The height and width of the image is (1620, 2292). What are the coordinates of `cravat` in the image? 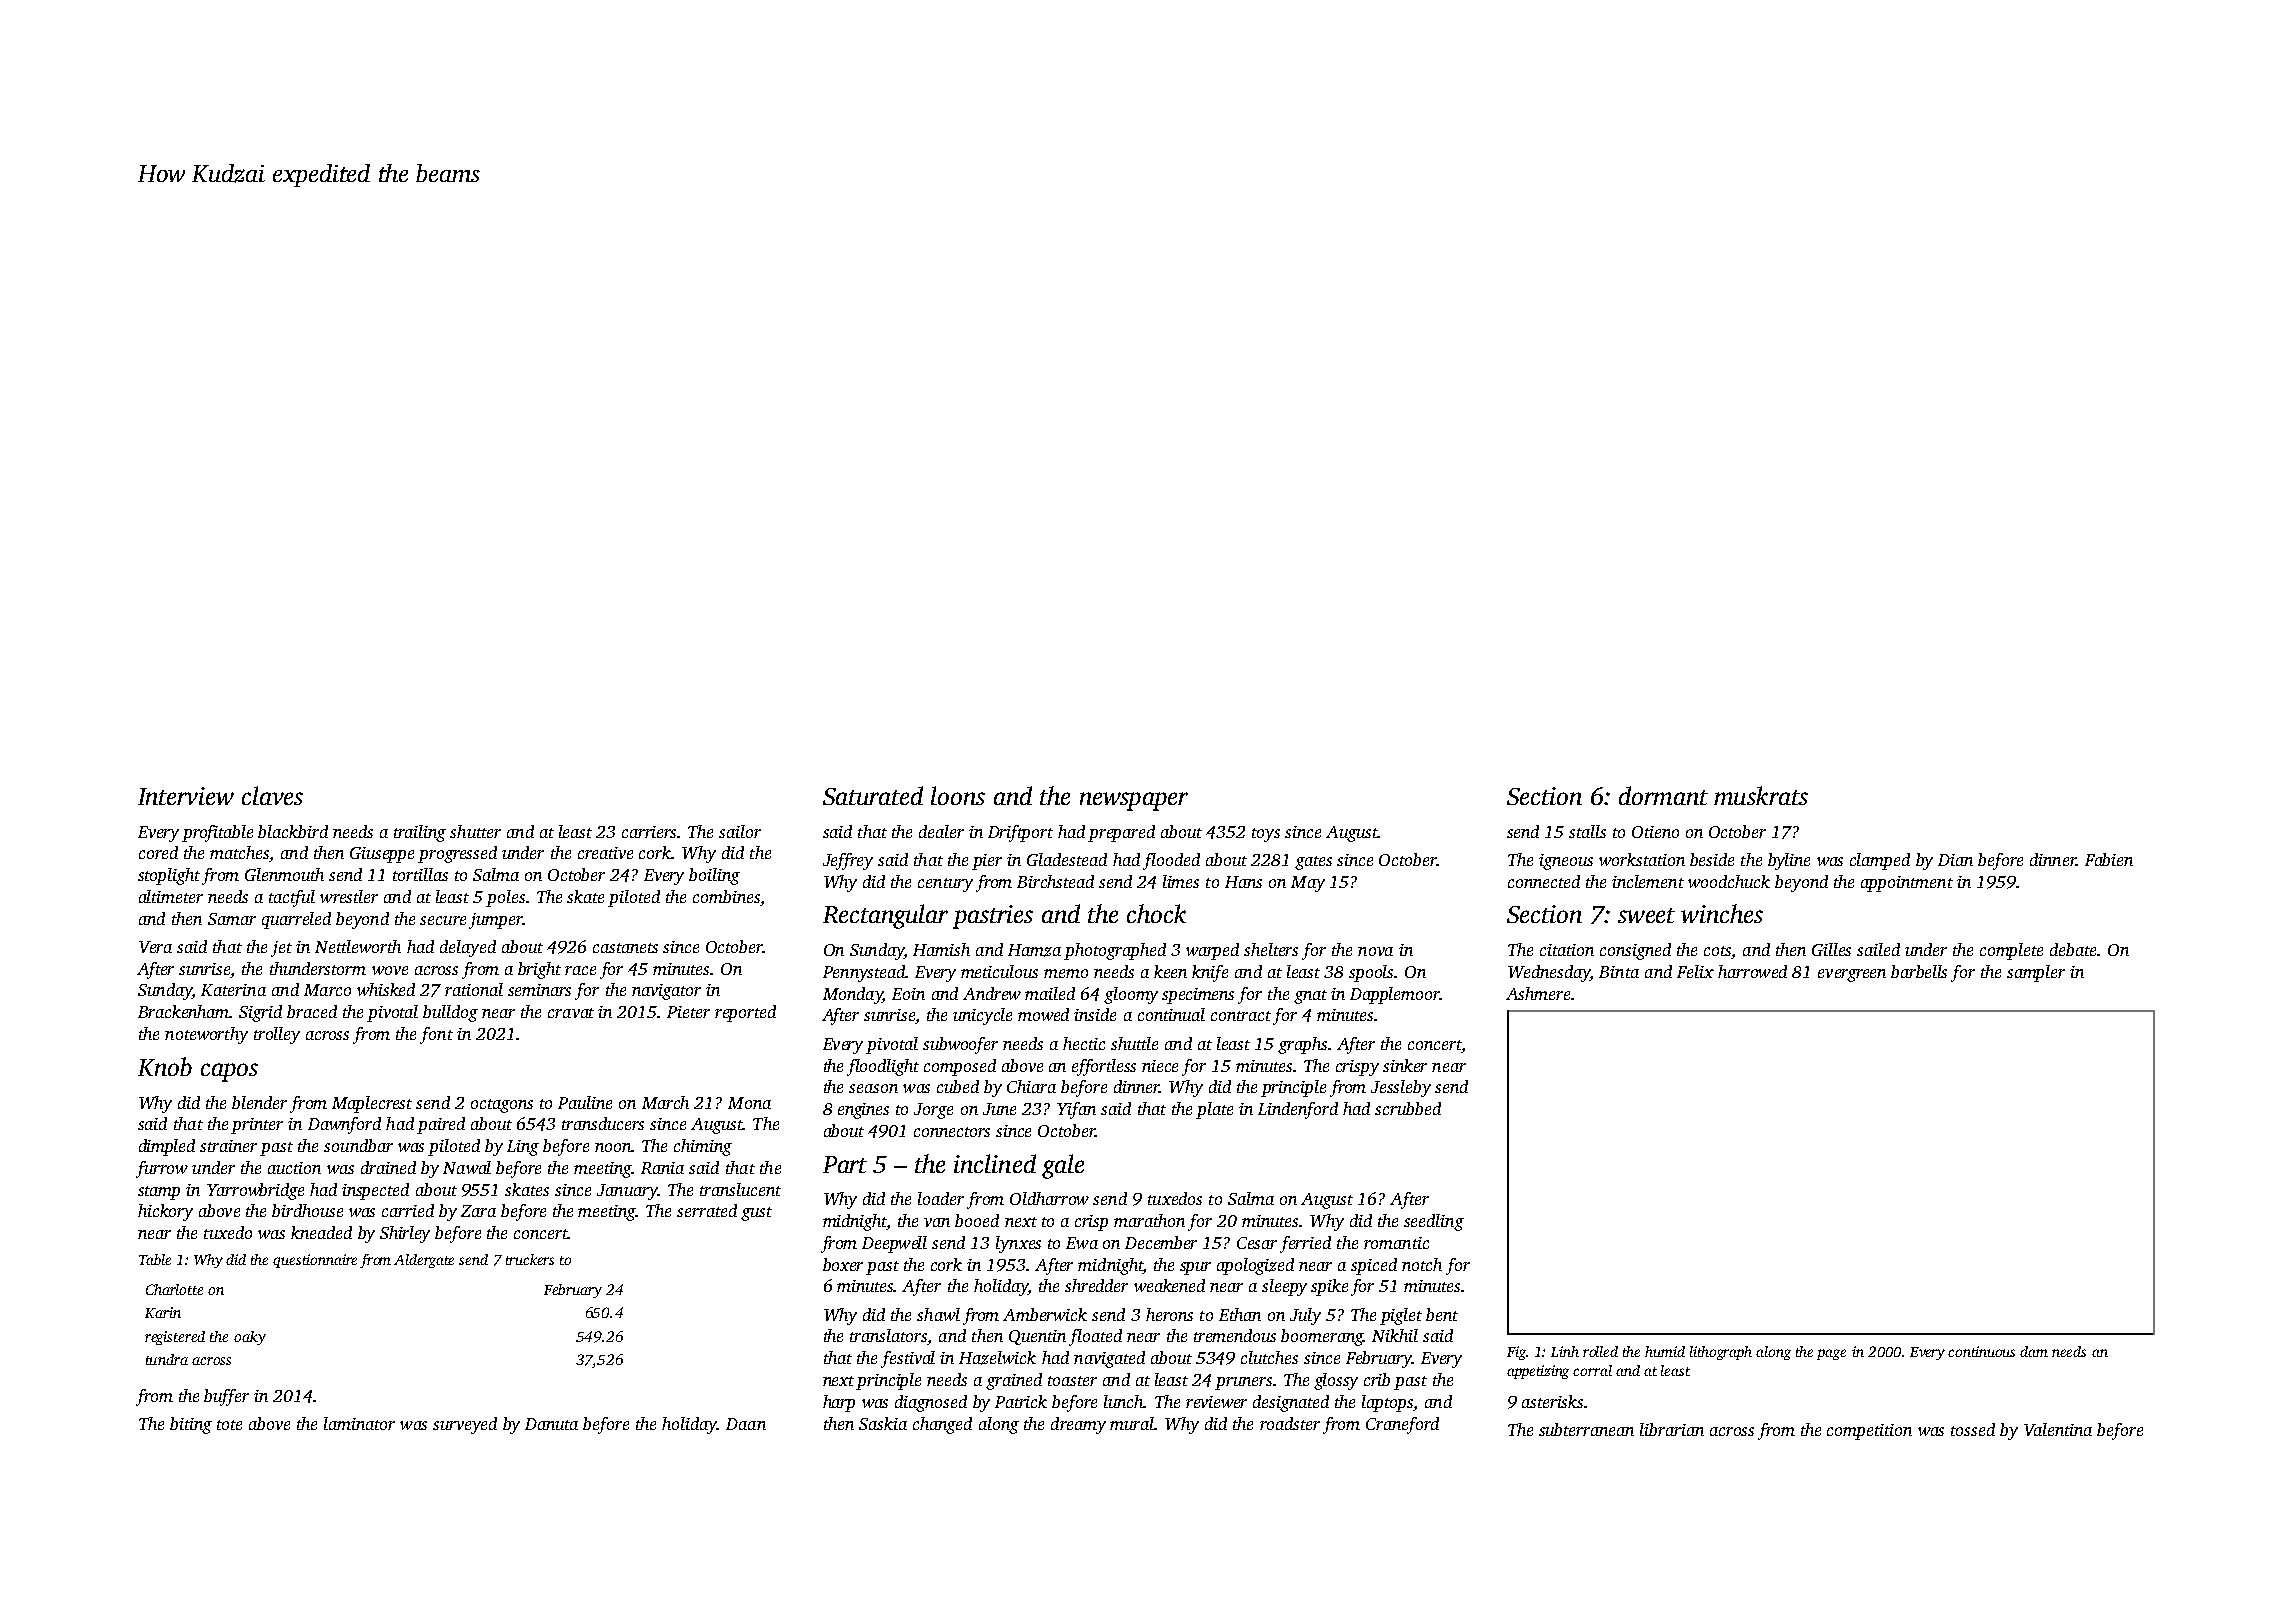 It's located at (571, 1013).
